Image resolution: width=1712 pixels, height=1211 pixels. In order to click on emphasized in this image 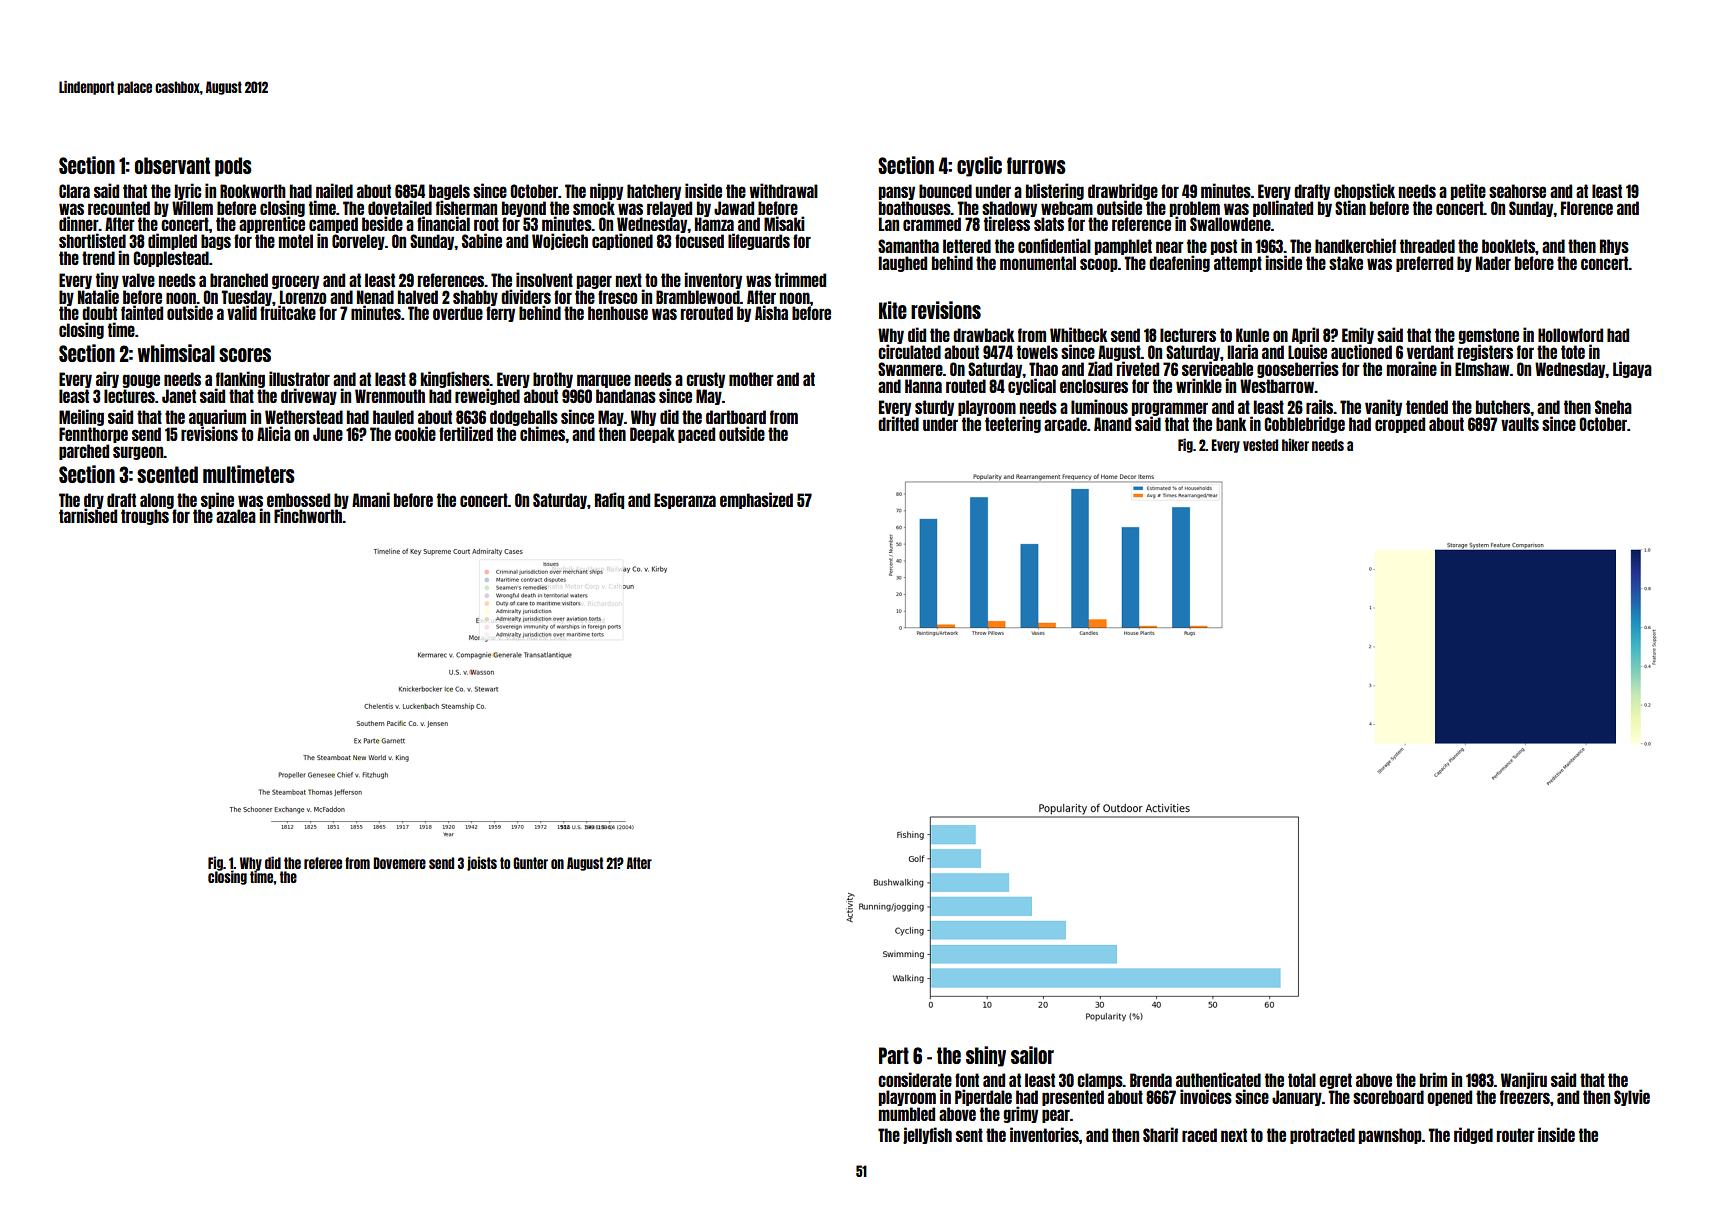, I will do `click(756, 500)`.
